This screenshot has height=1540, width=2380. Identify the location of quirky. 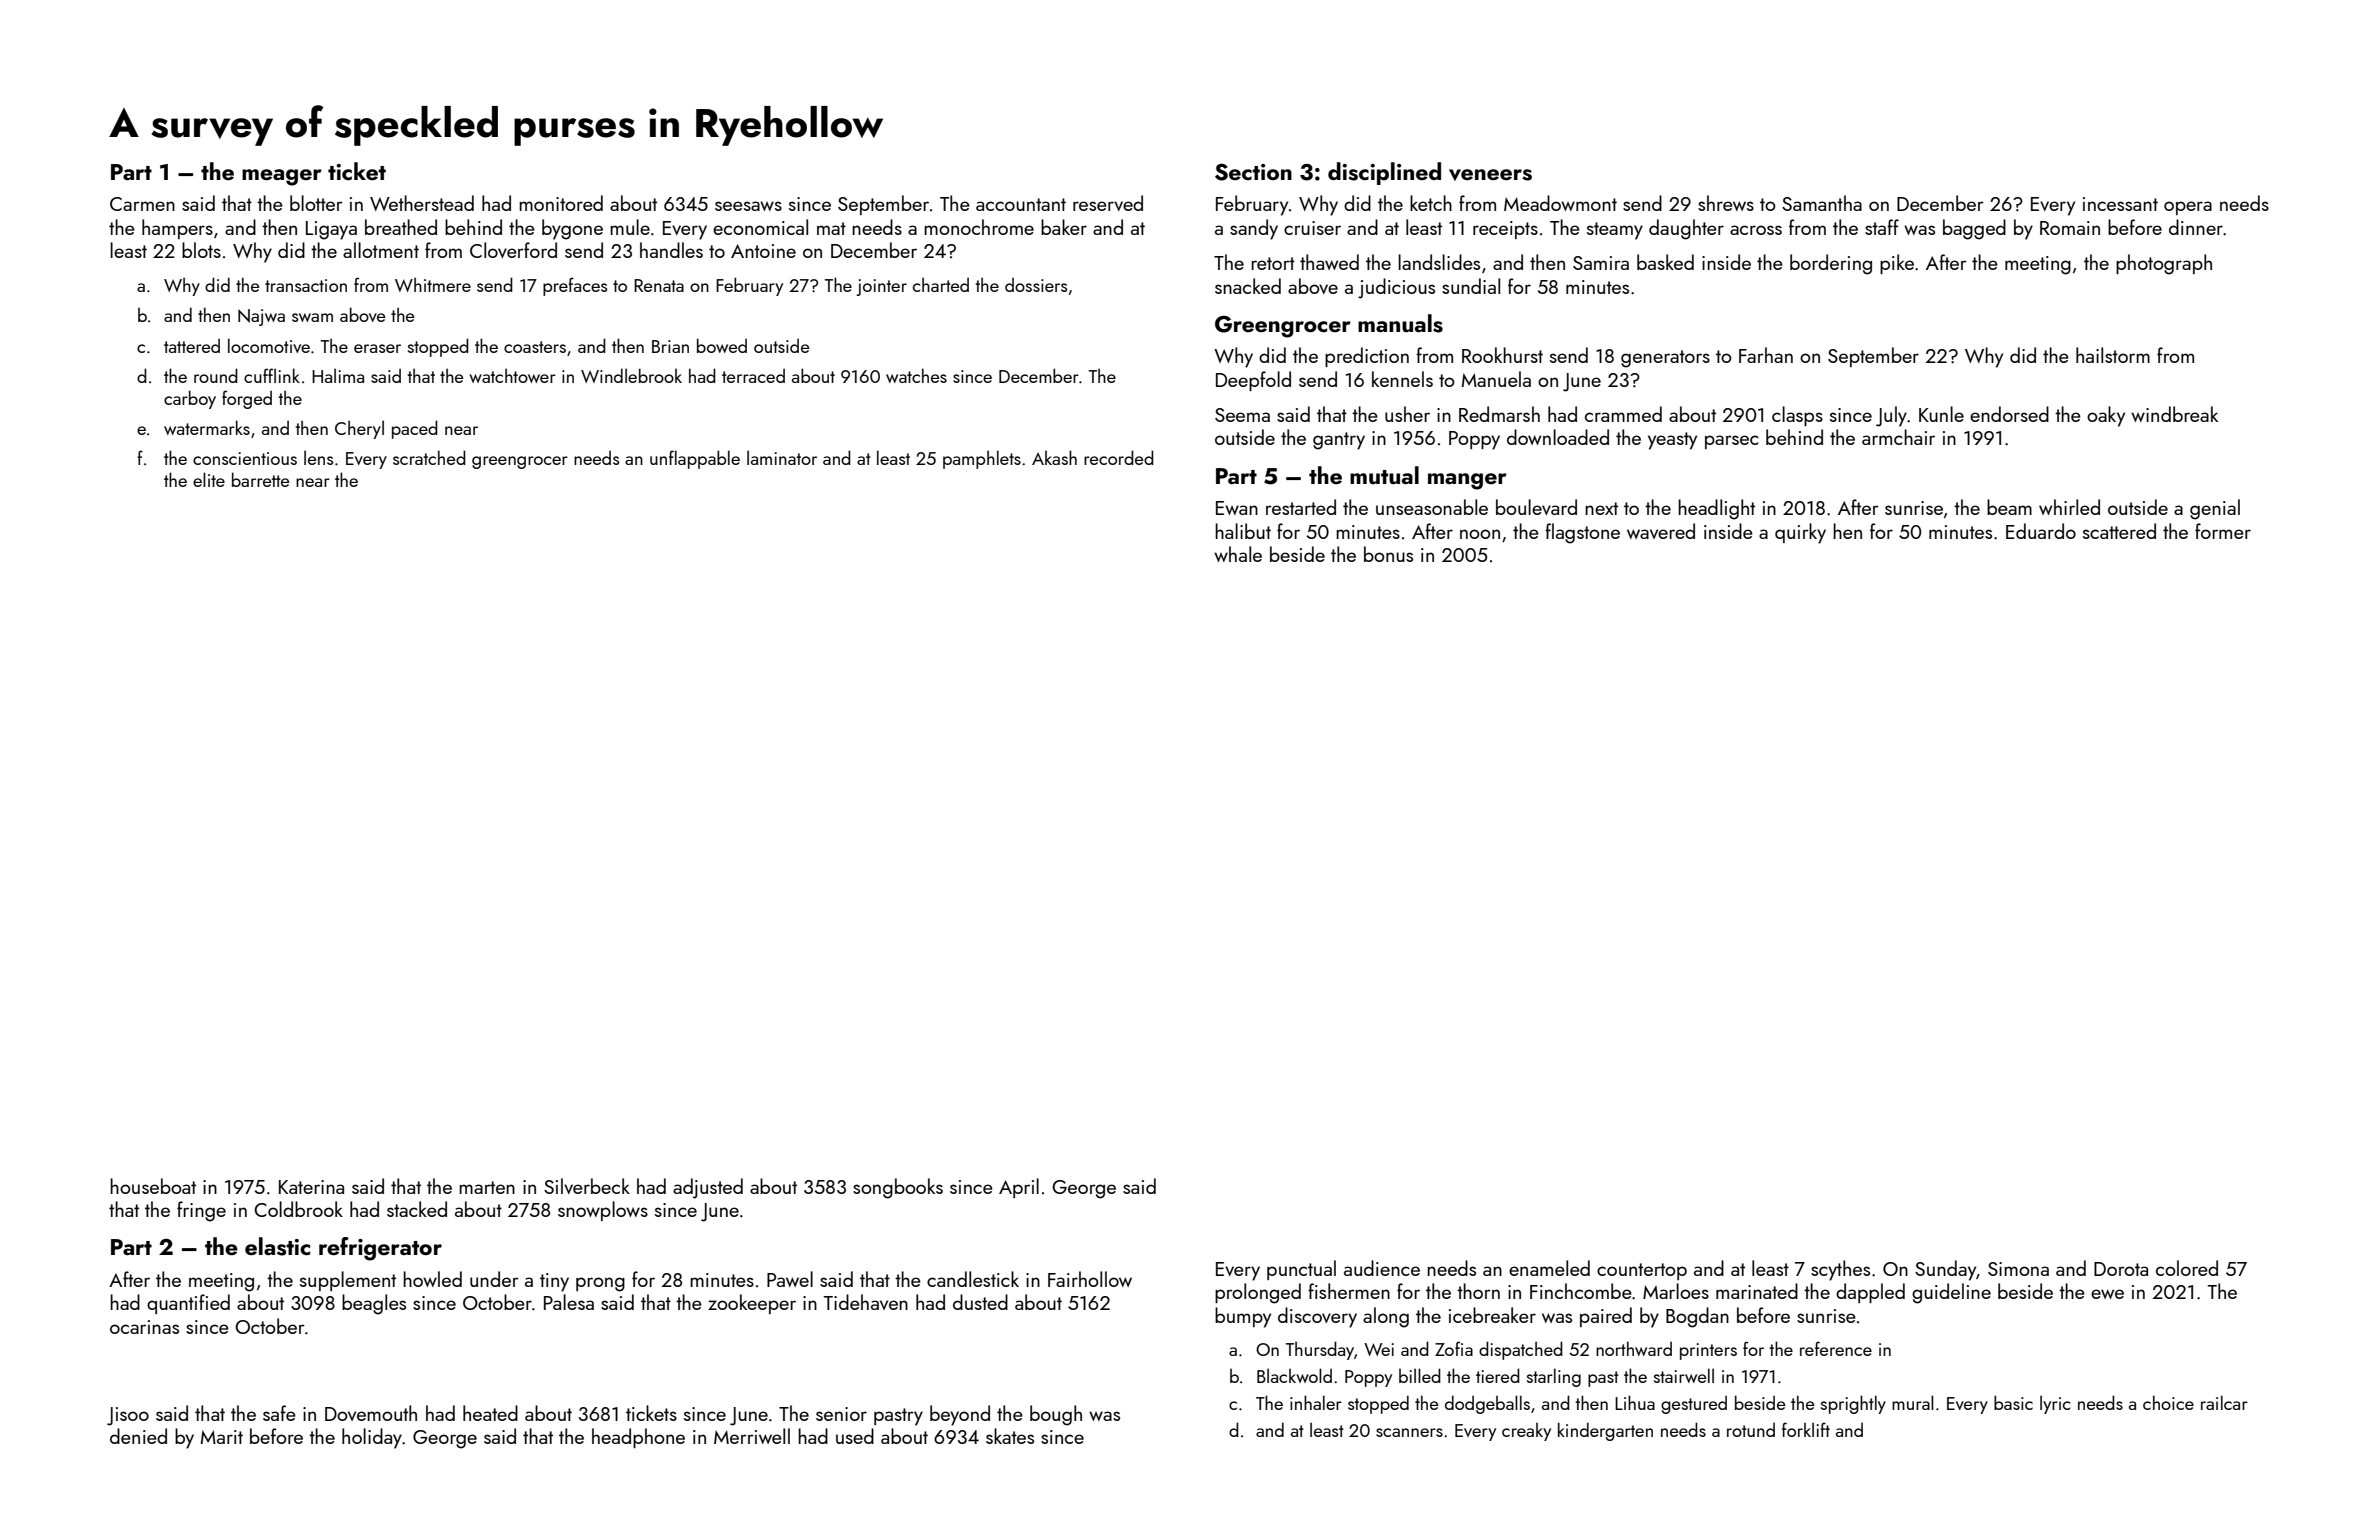
(1800, 533).
